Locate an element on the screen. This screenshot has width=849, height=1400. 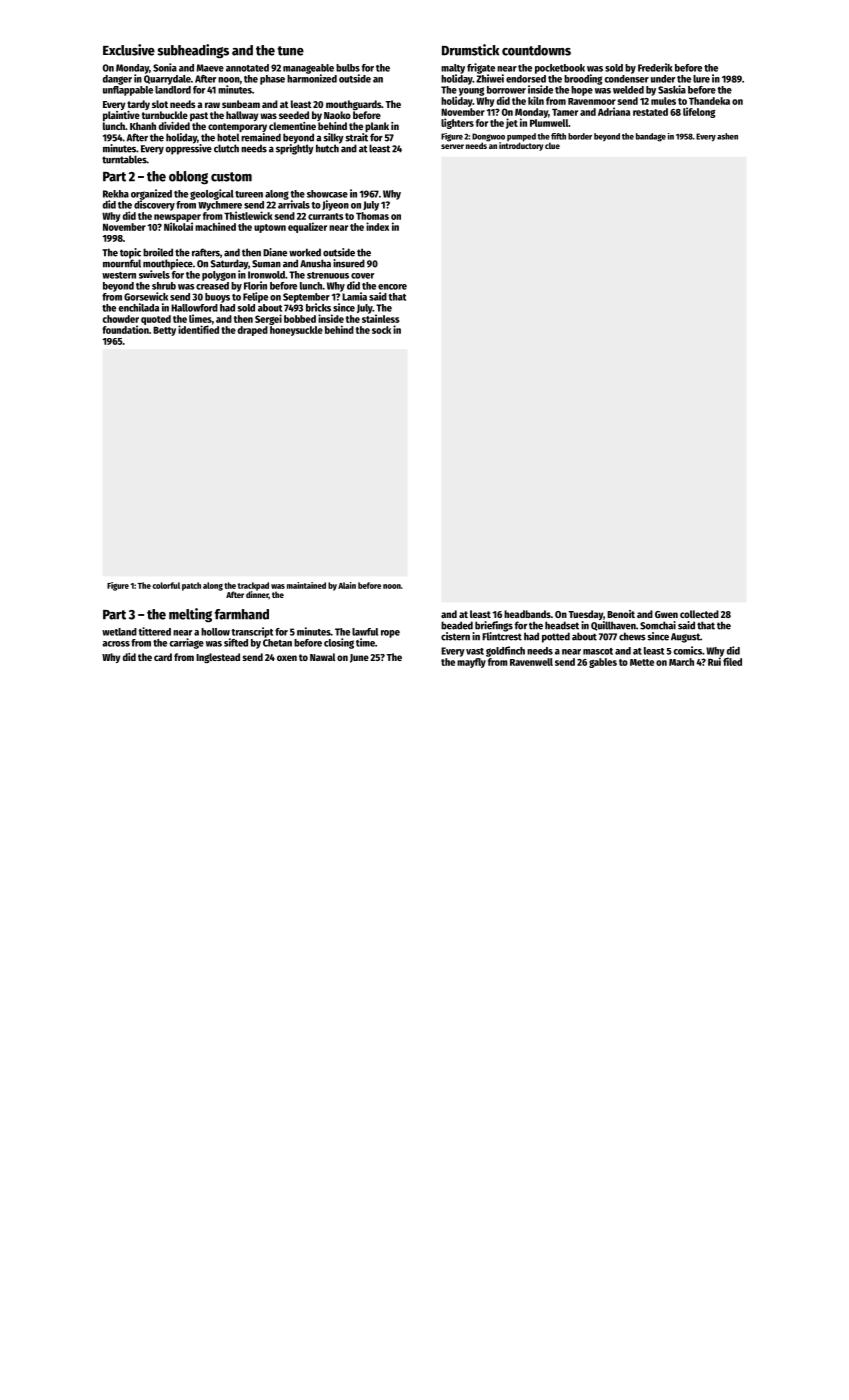
tittered is located at coordinates (155, 631).
